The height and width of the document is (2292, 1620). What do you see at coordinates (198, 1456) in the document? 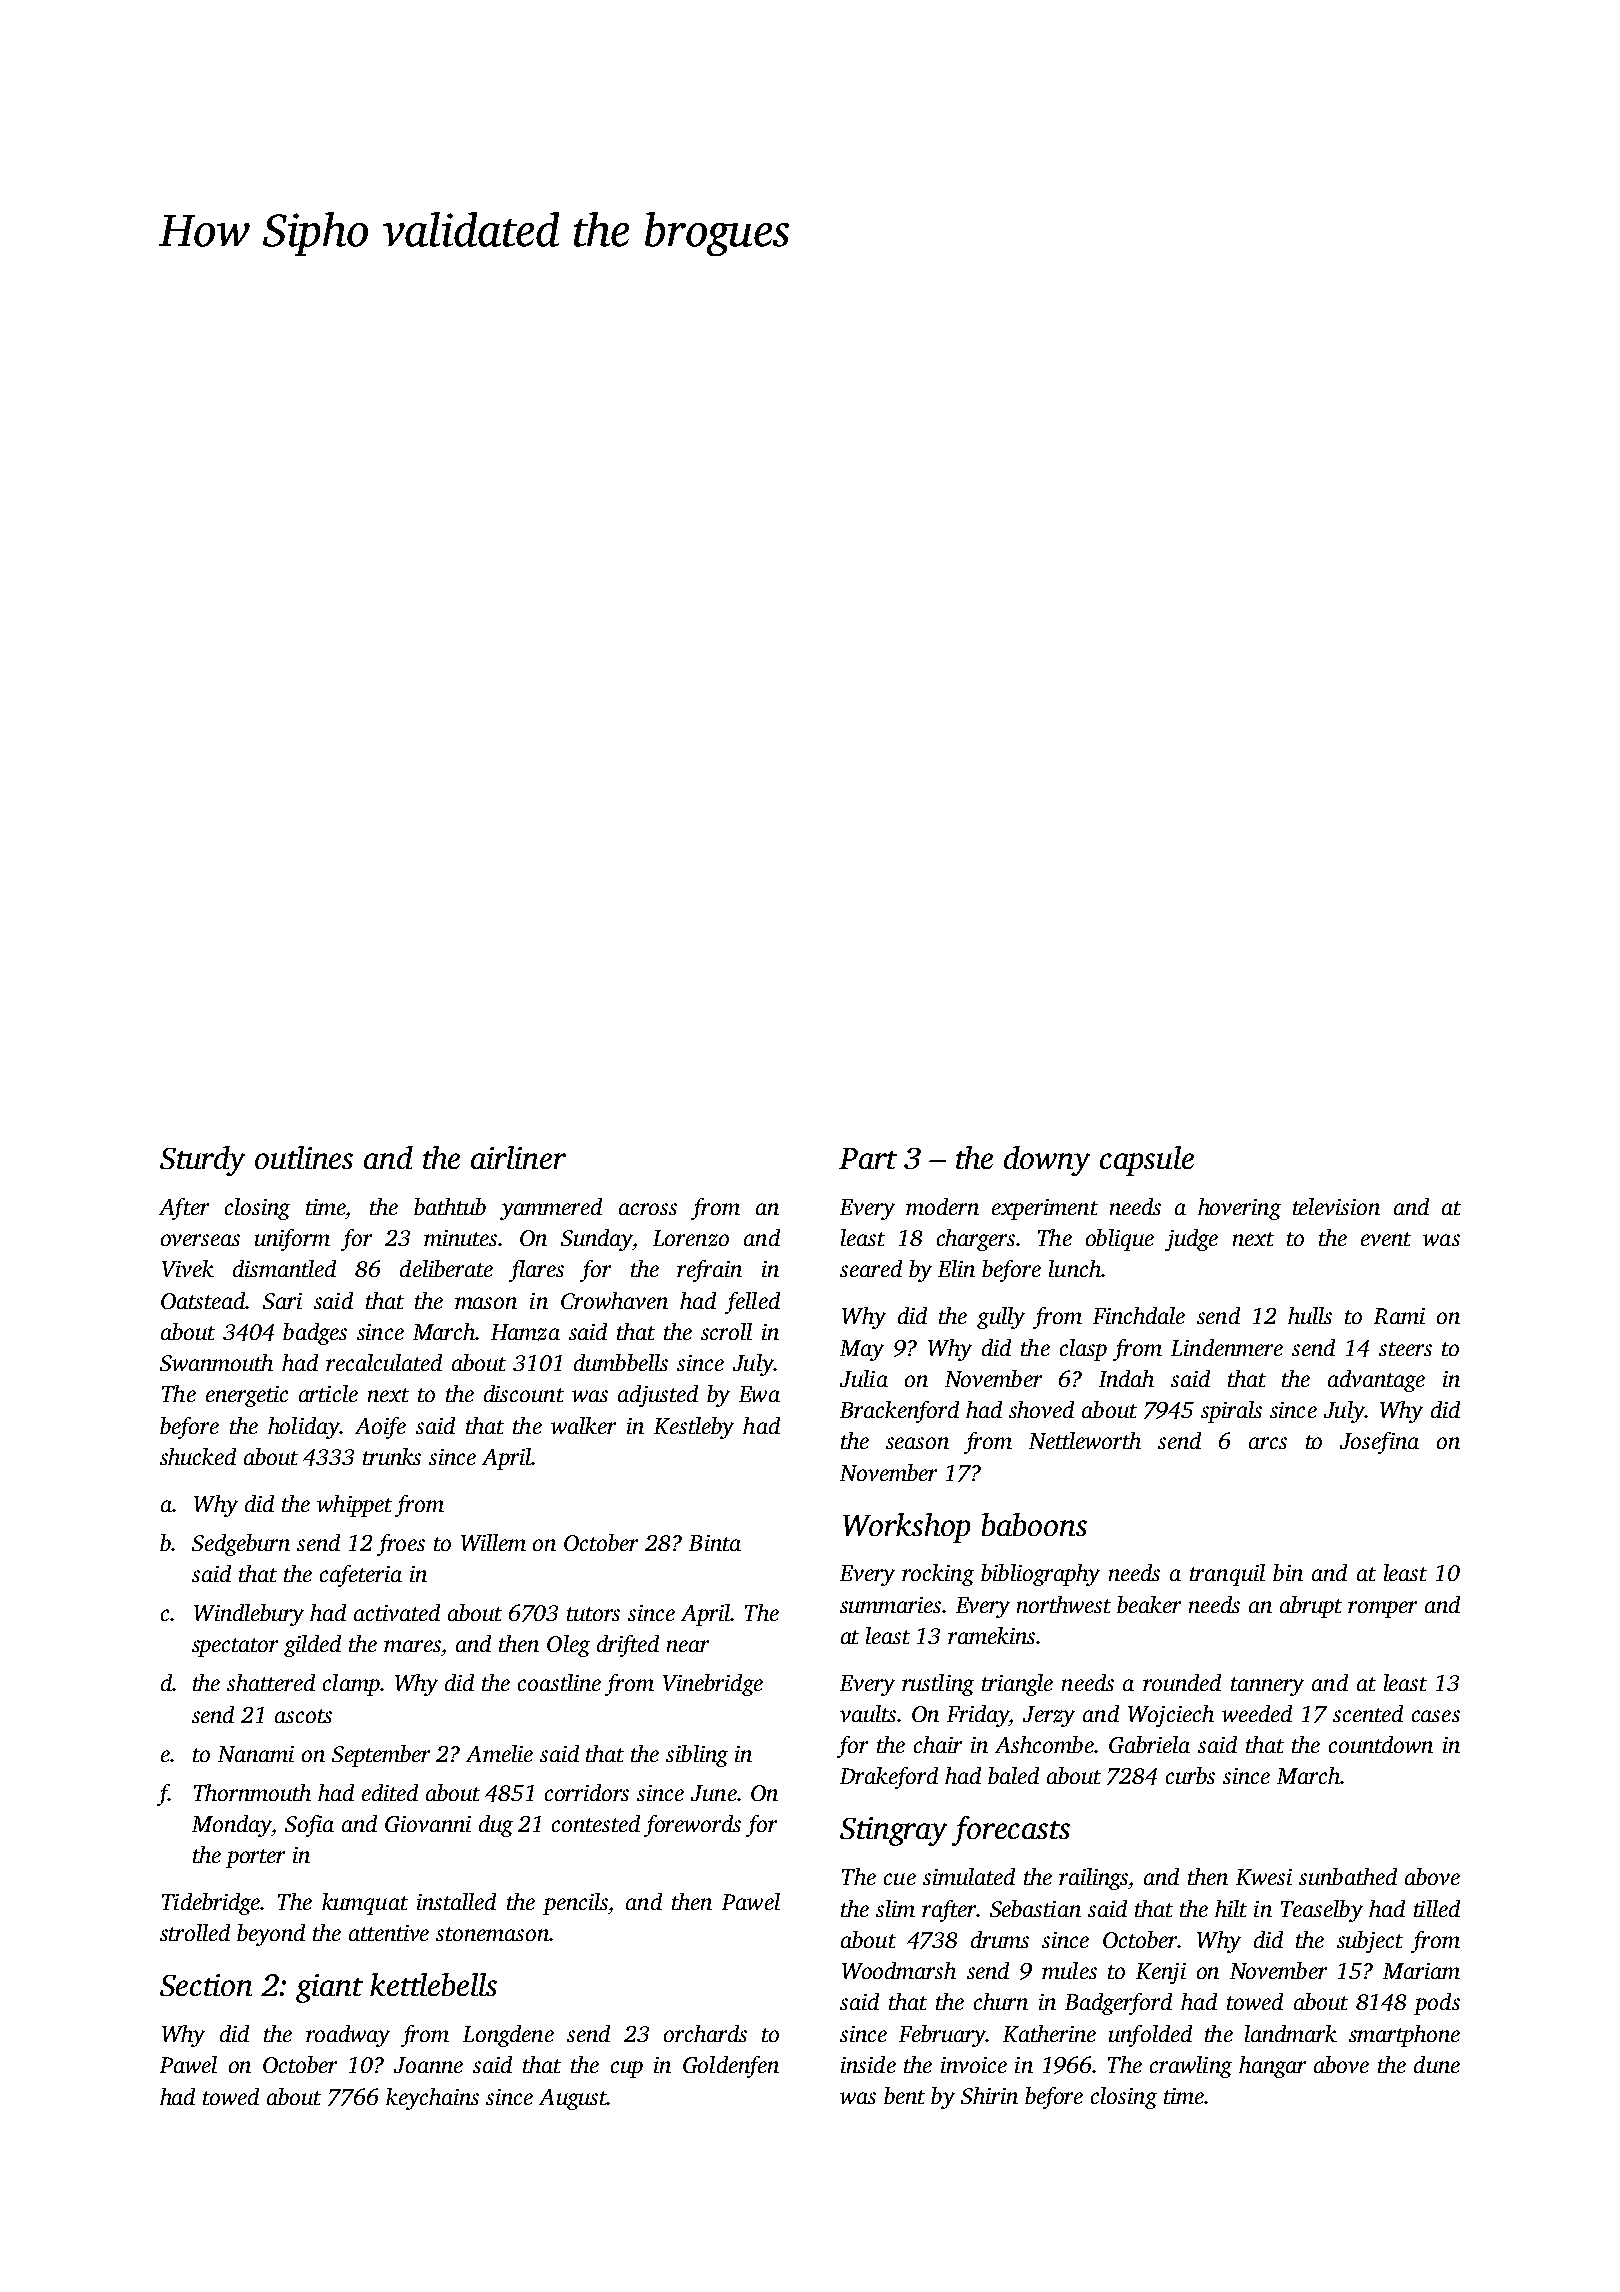
I see `shucked` at bounding box center [198, 1456].
